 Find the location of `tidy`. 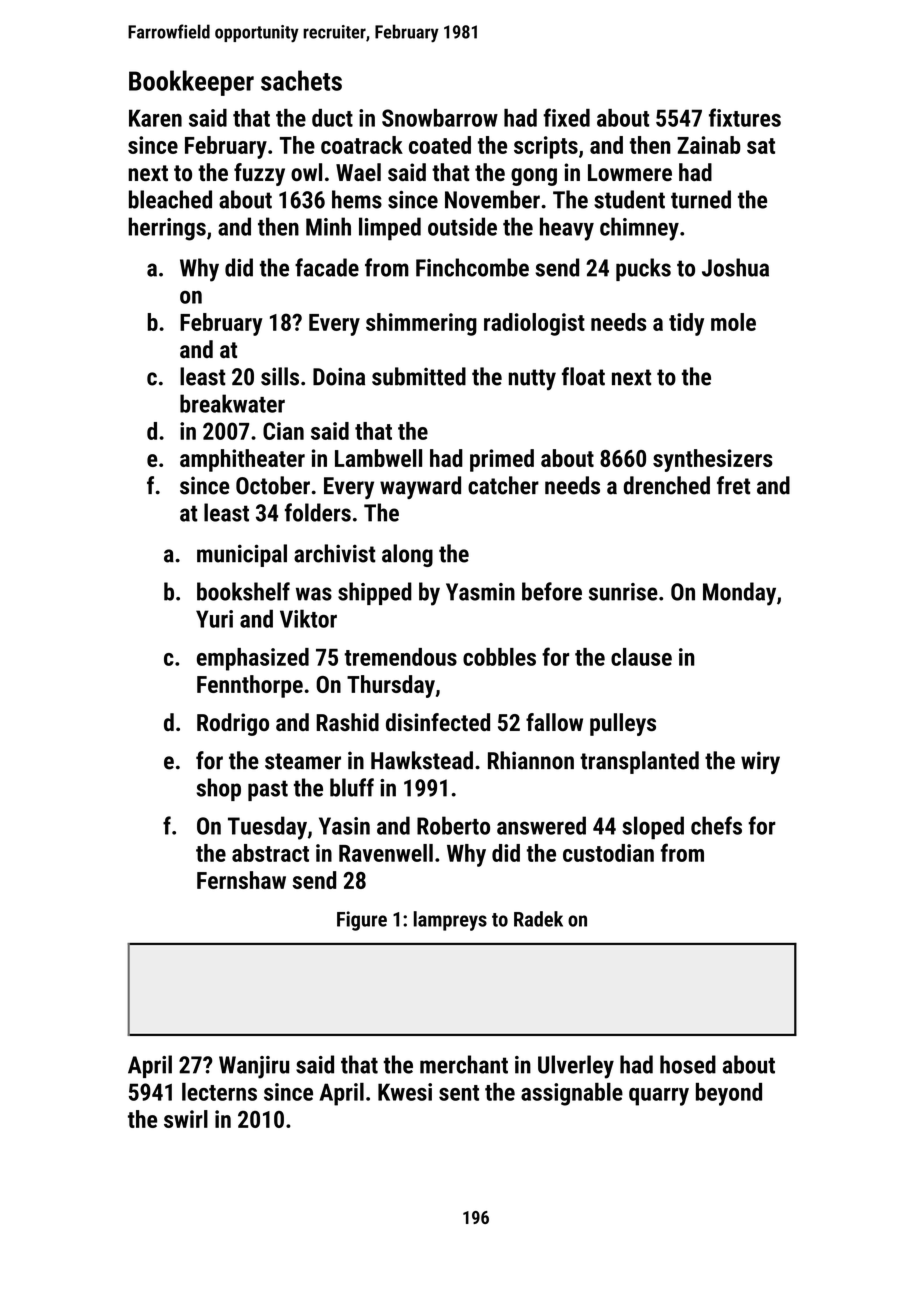

tidy is located at coordinates (686, 324).
